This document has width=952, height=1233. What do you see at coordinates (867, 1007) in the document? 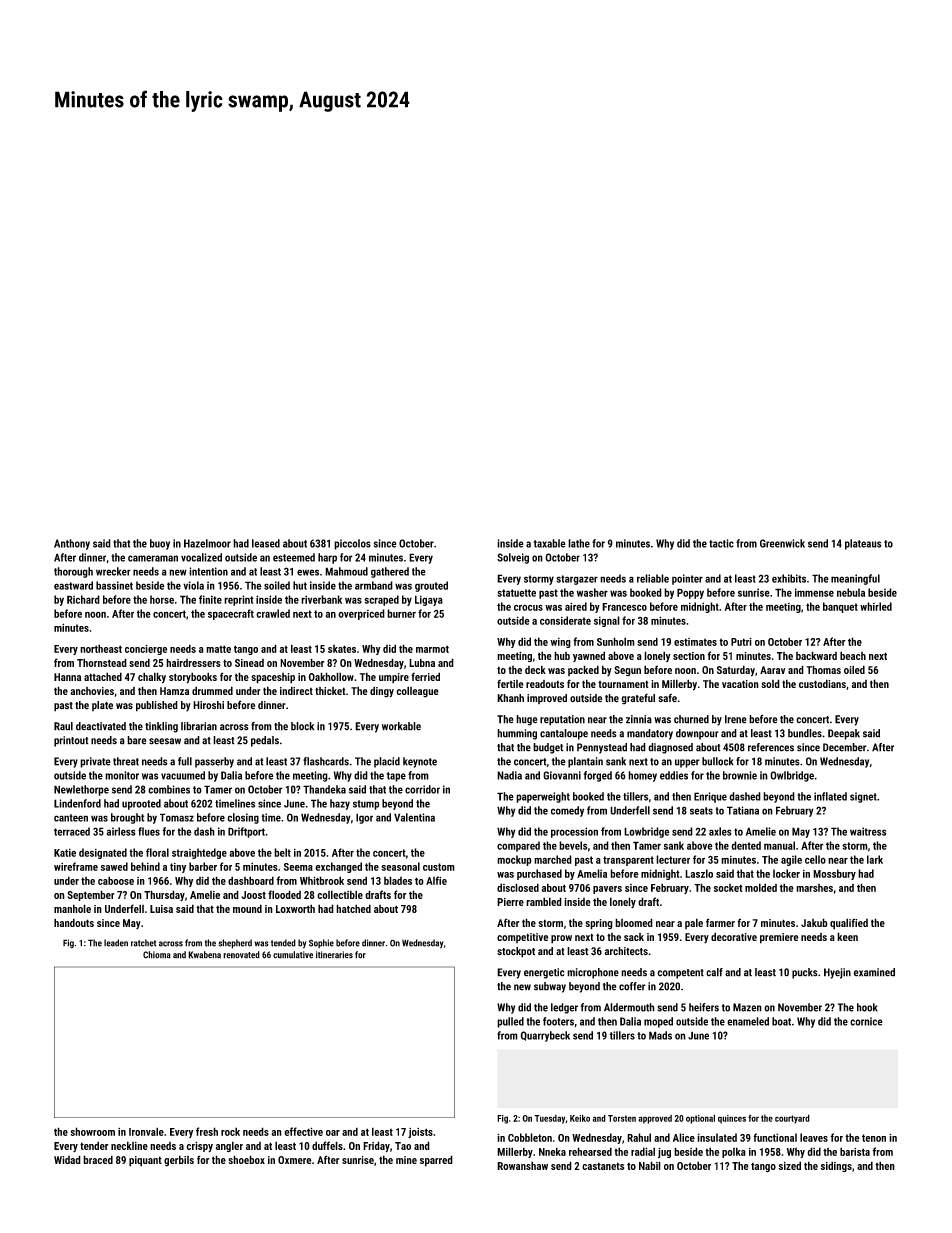
I see `hook` at bounding box center [867, 1007].
